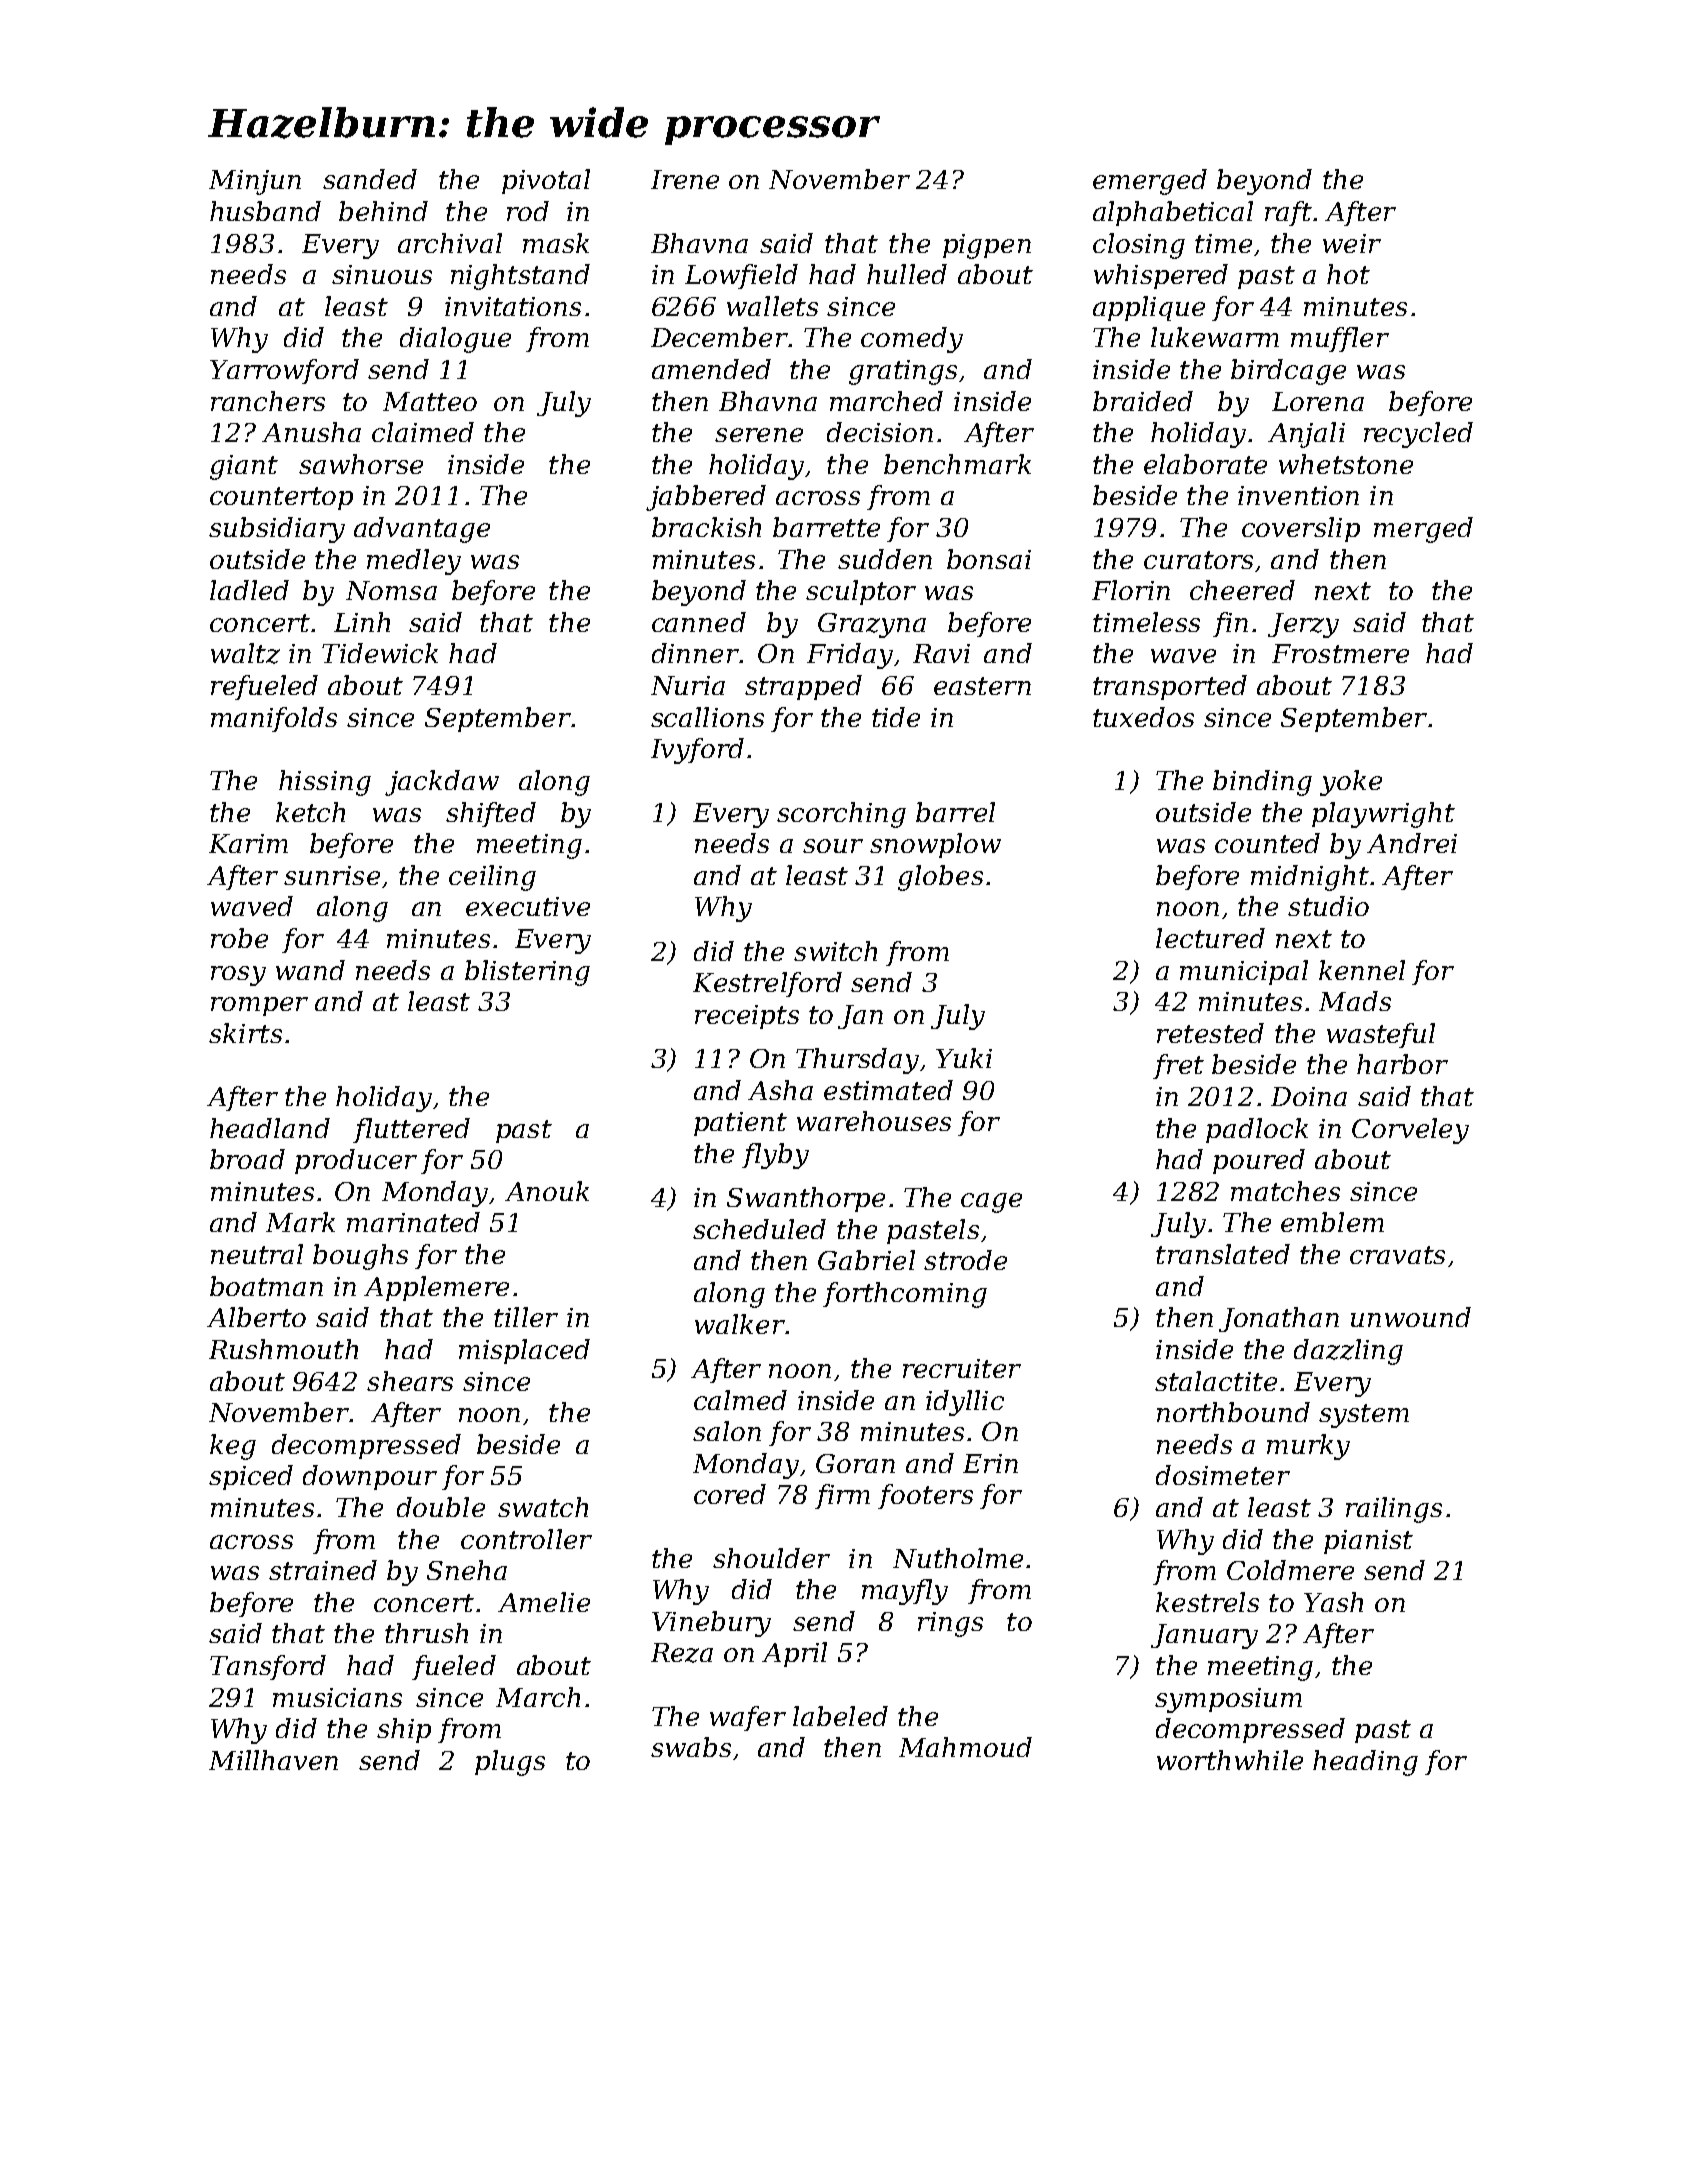 The width and height of the screenshot is (1683, 2178). Describe the element at coordinates (1301, 529) in the screenshot. I see `coverslip` at that location.
